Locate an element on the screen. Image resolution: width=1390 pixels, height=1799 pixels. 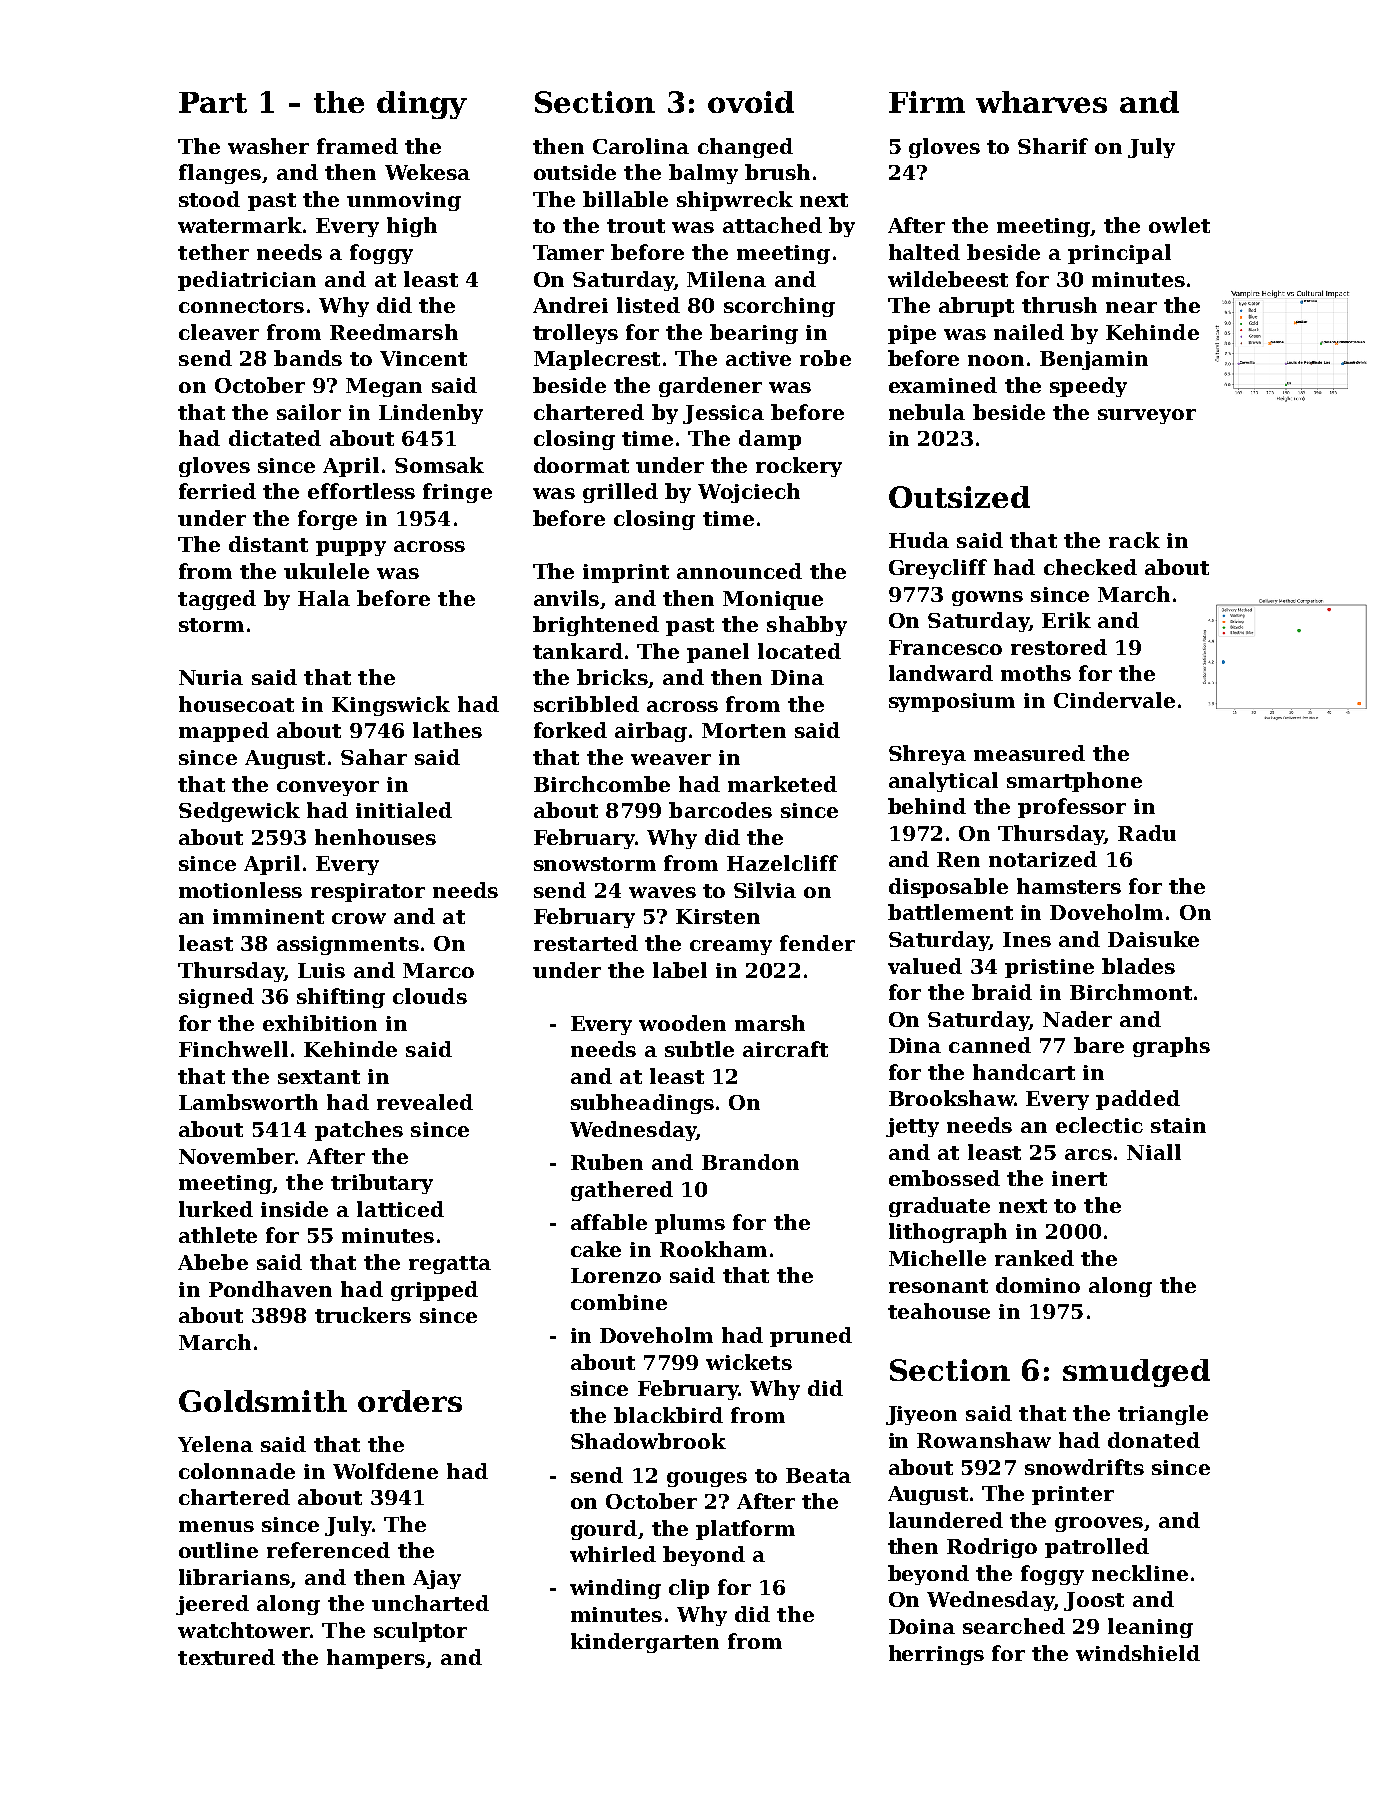
referenced is located at coordinates (328, 1550).
